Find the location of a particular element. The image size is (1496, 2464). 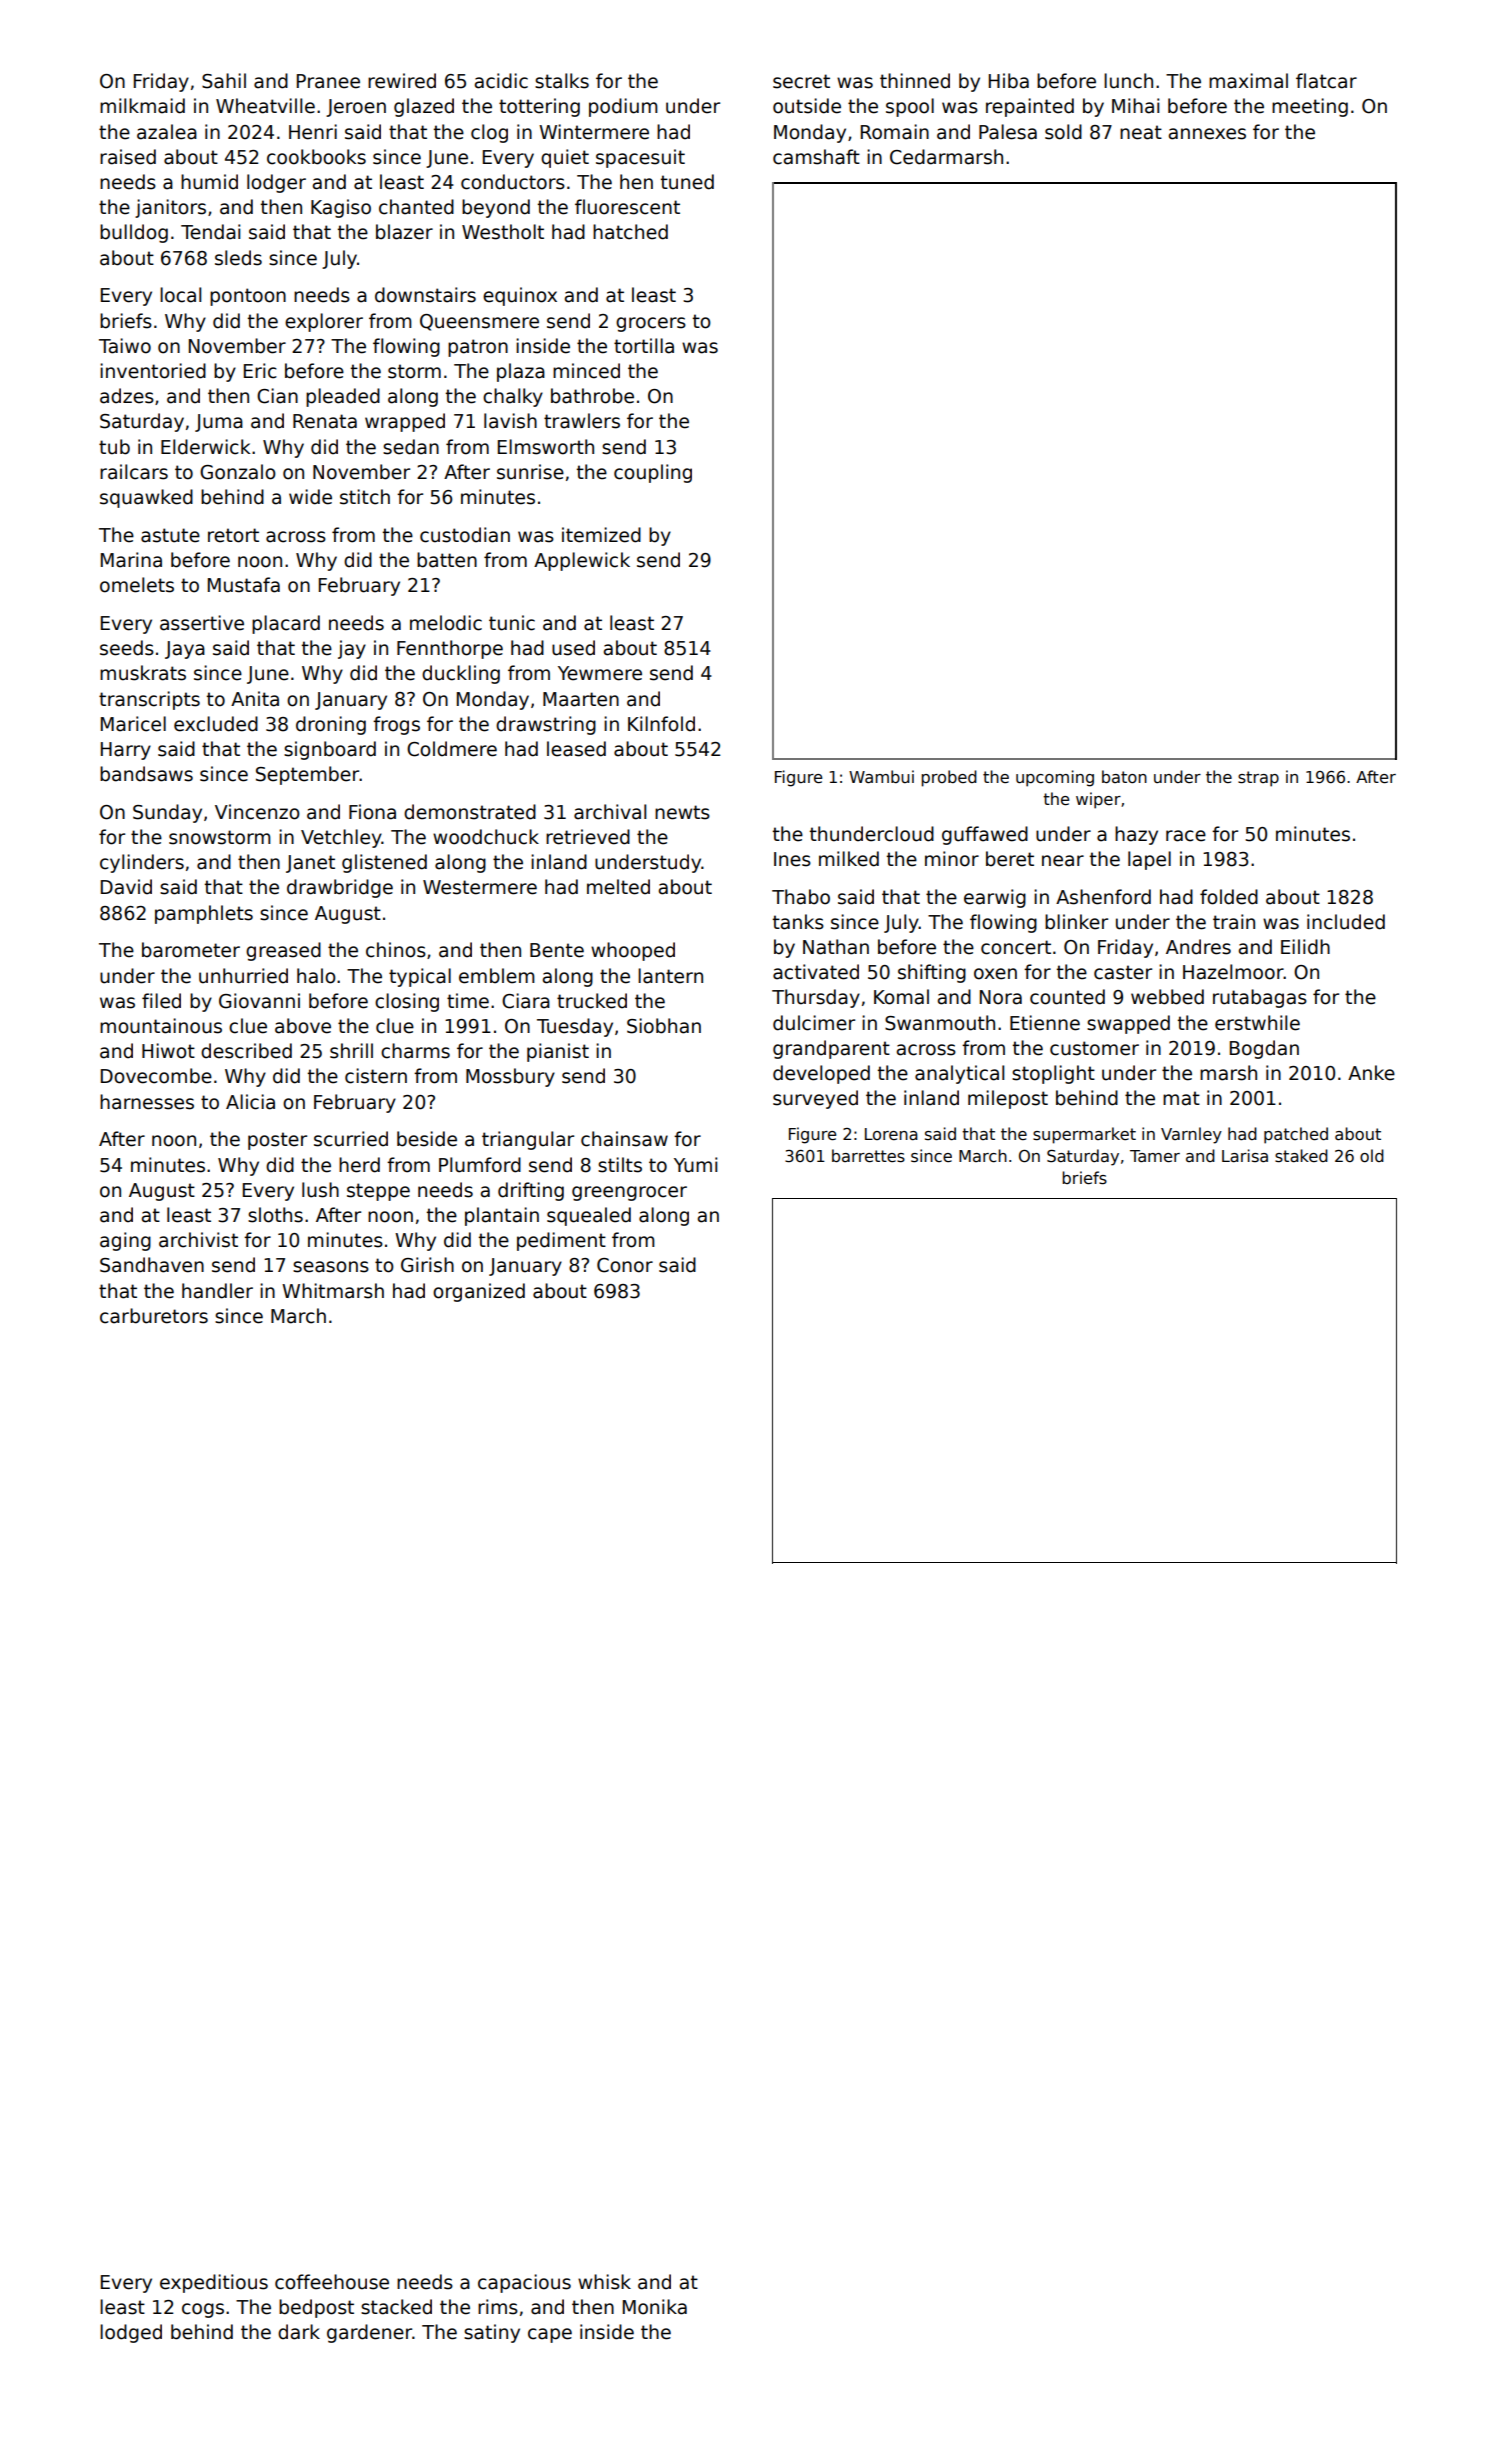

Conor is located at coordinates (625, 1265).
